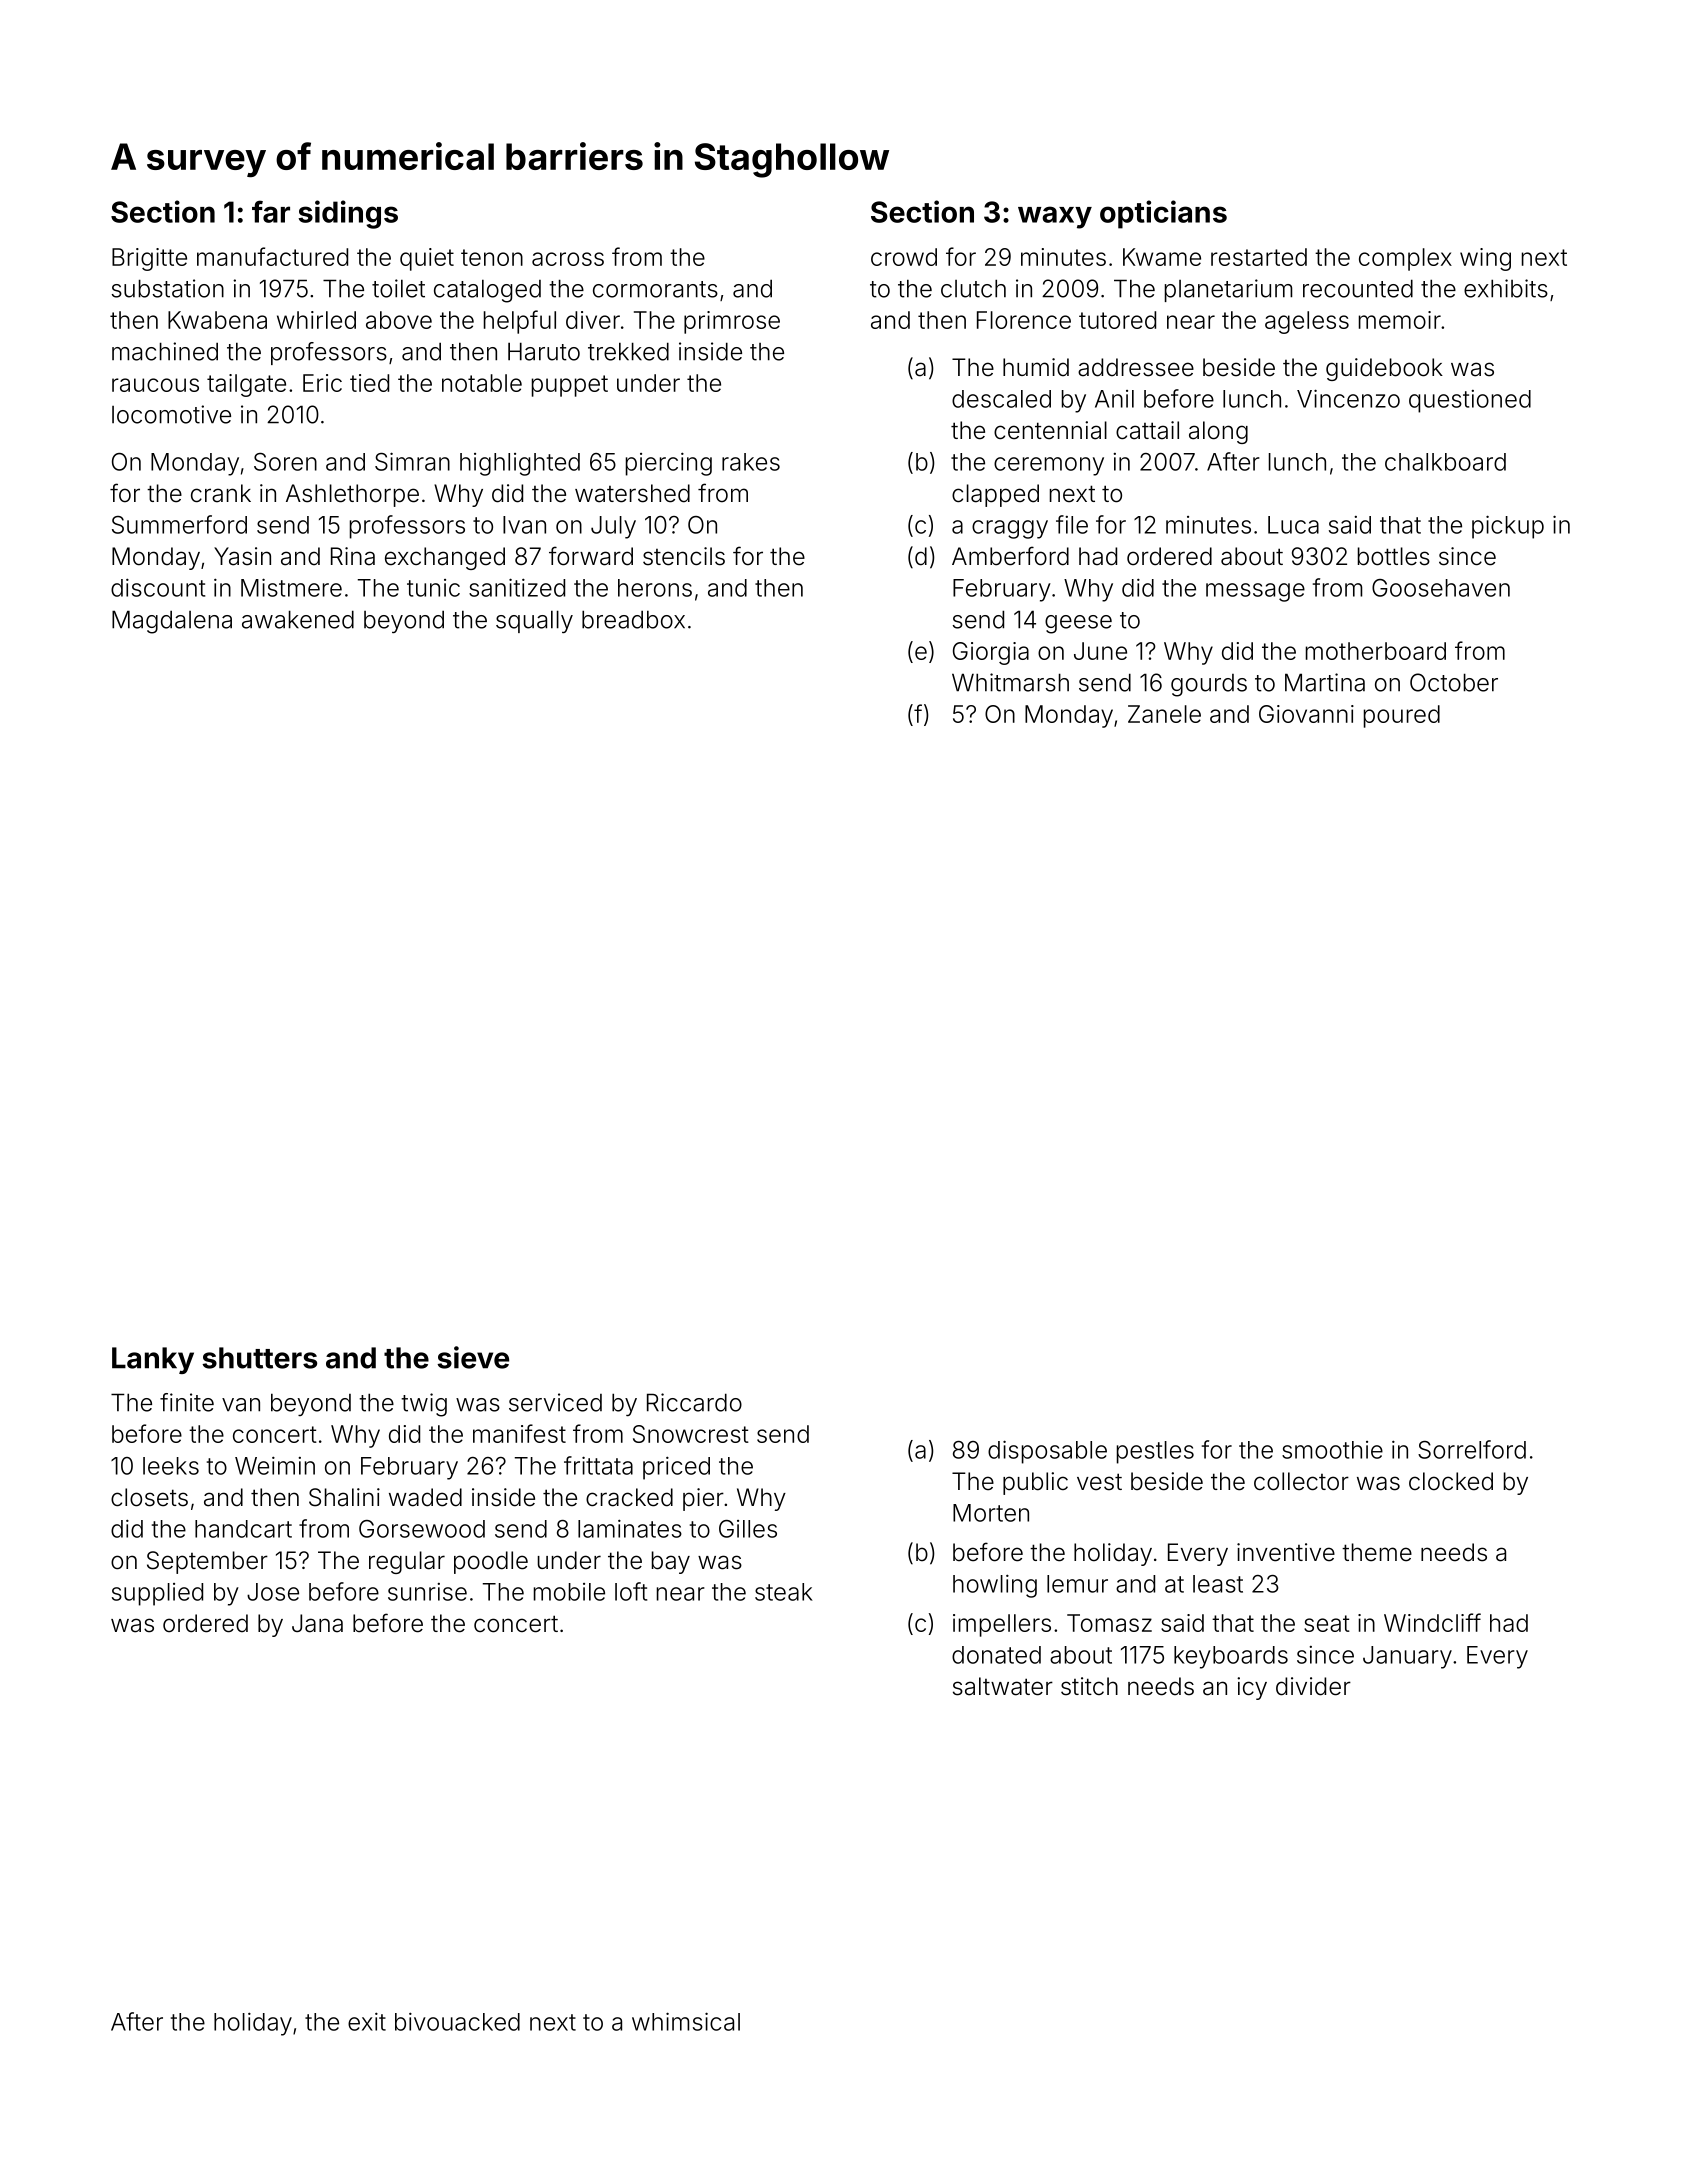  Describe the element at coordinates (568, 259) in the screenshot. I see `across` at that location.
